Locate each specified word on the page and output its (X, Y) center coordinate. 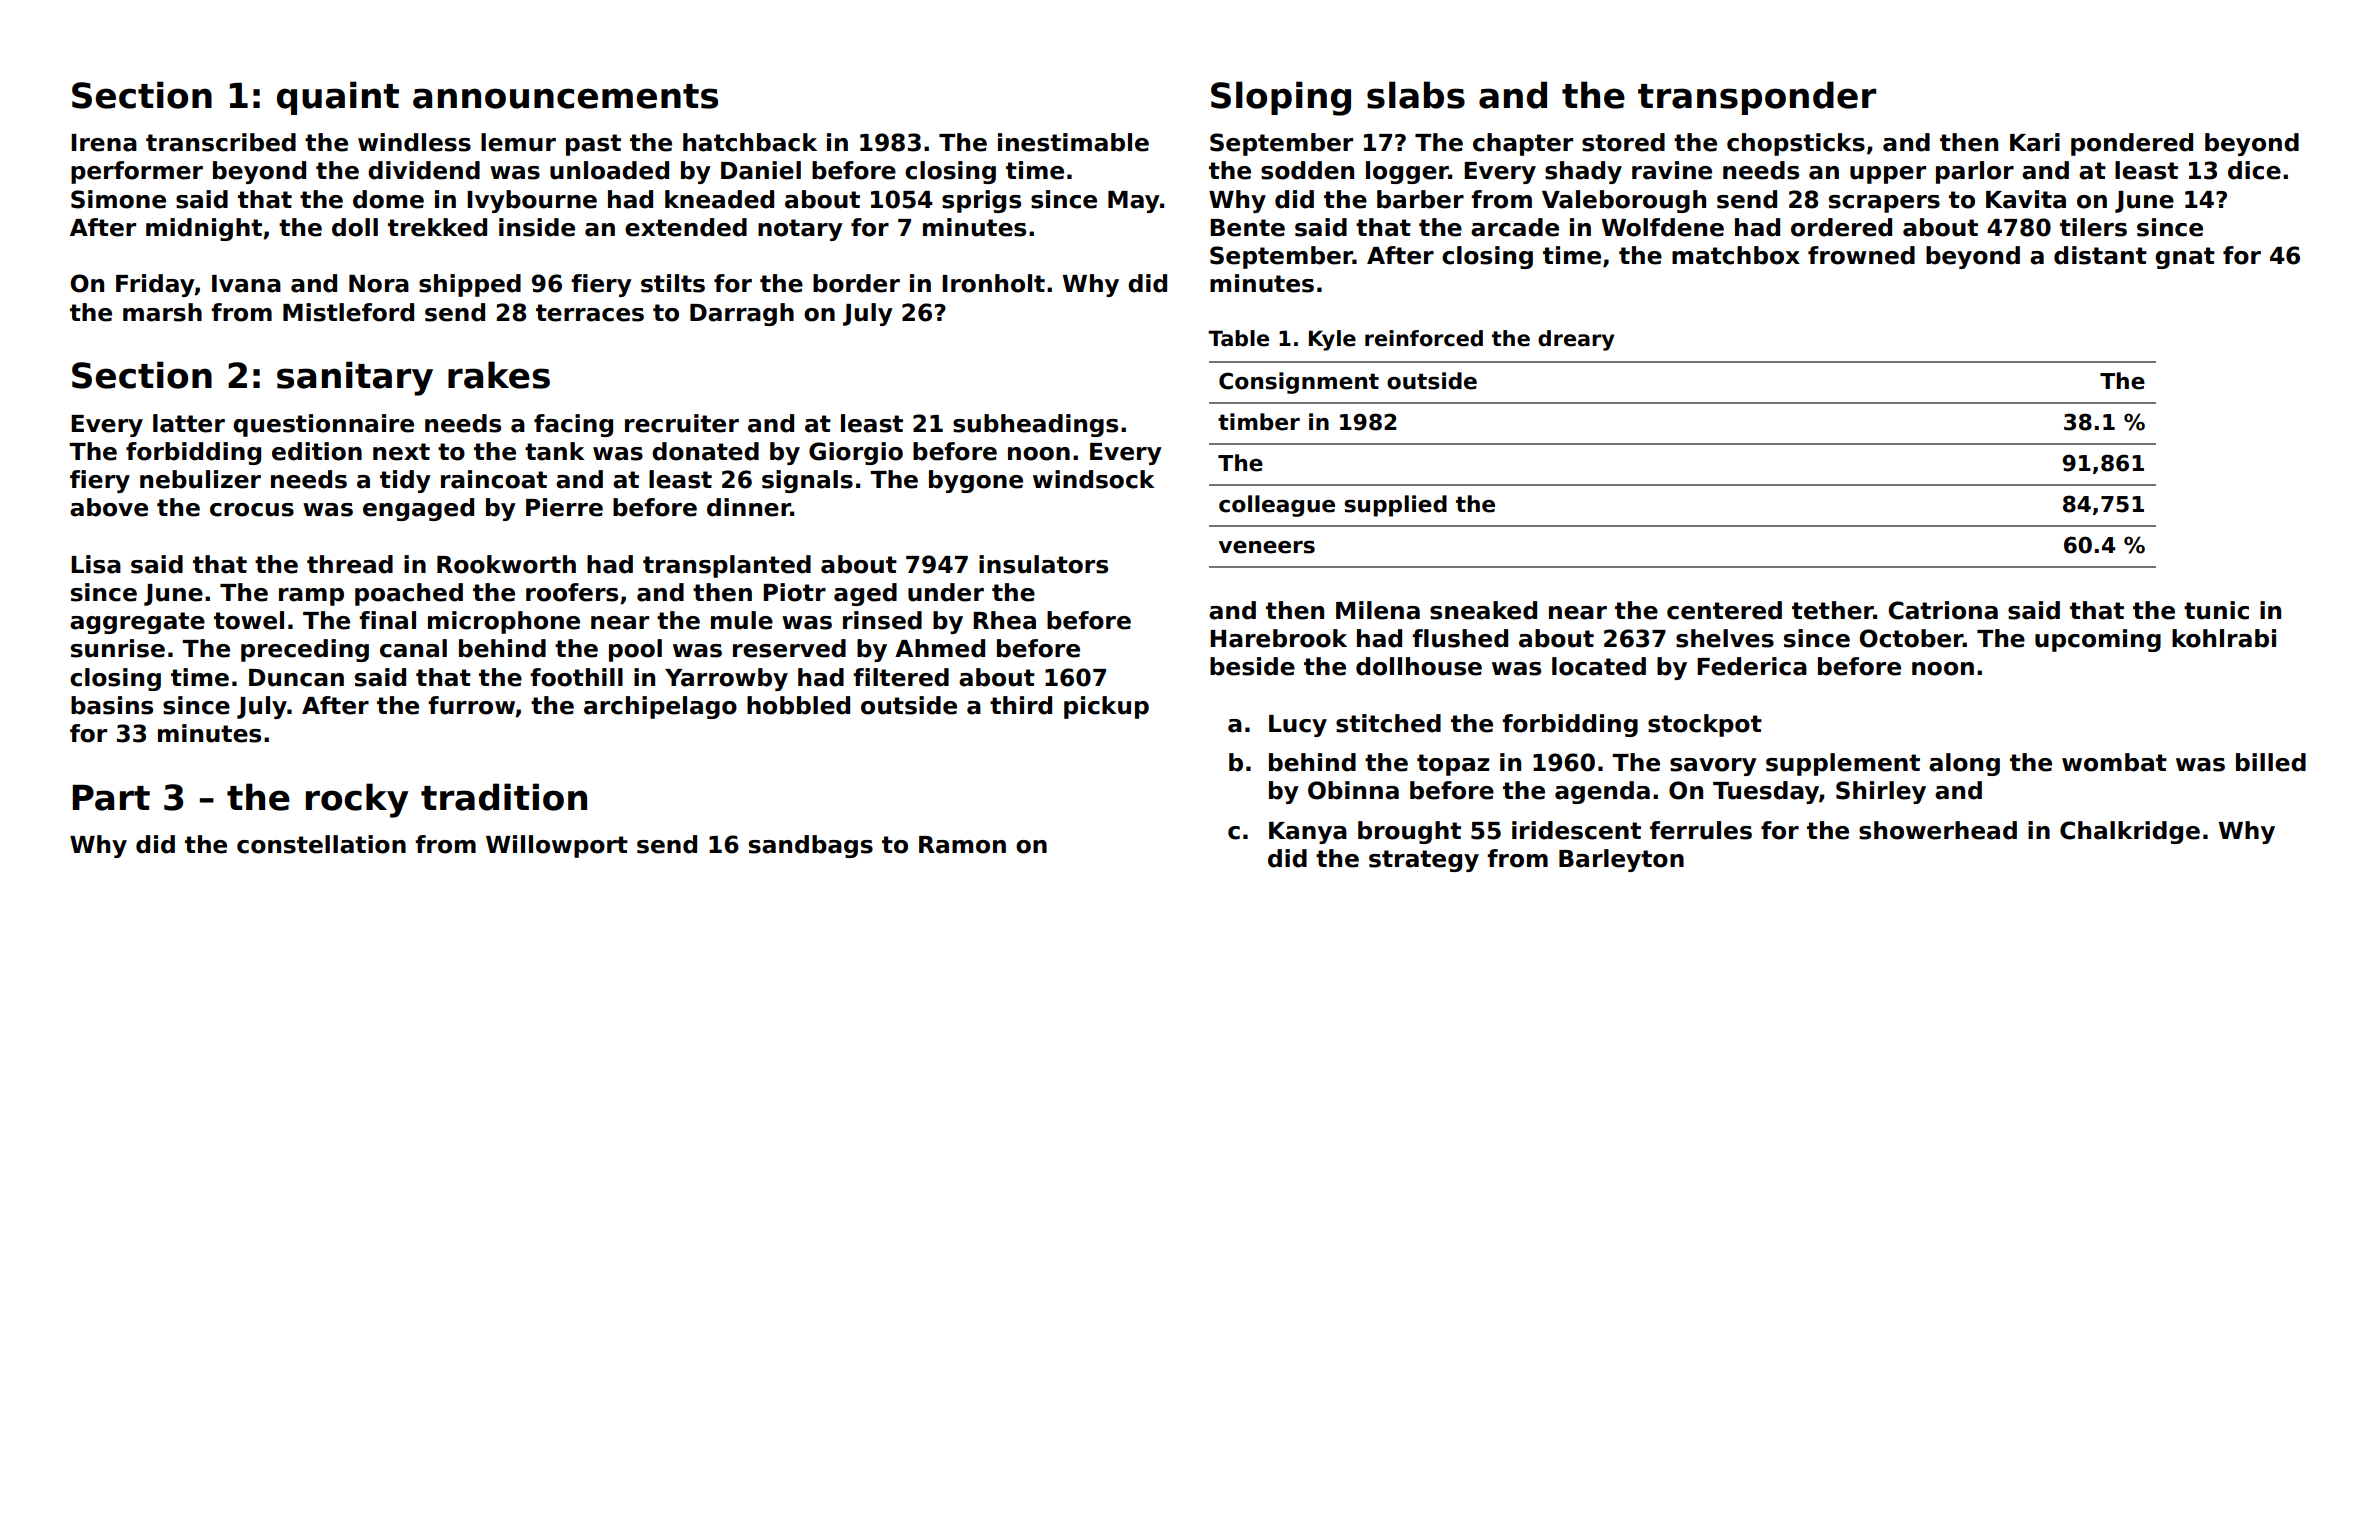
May (1134, 202)
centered (1724, 610)
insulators (1043, 564)
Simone (118, 199)
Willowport (557, 846)
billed (2271, 762)
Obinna (1353, 790)
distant (2100, 255)
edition (317, 451)
